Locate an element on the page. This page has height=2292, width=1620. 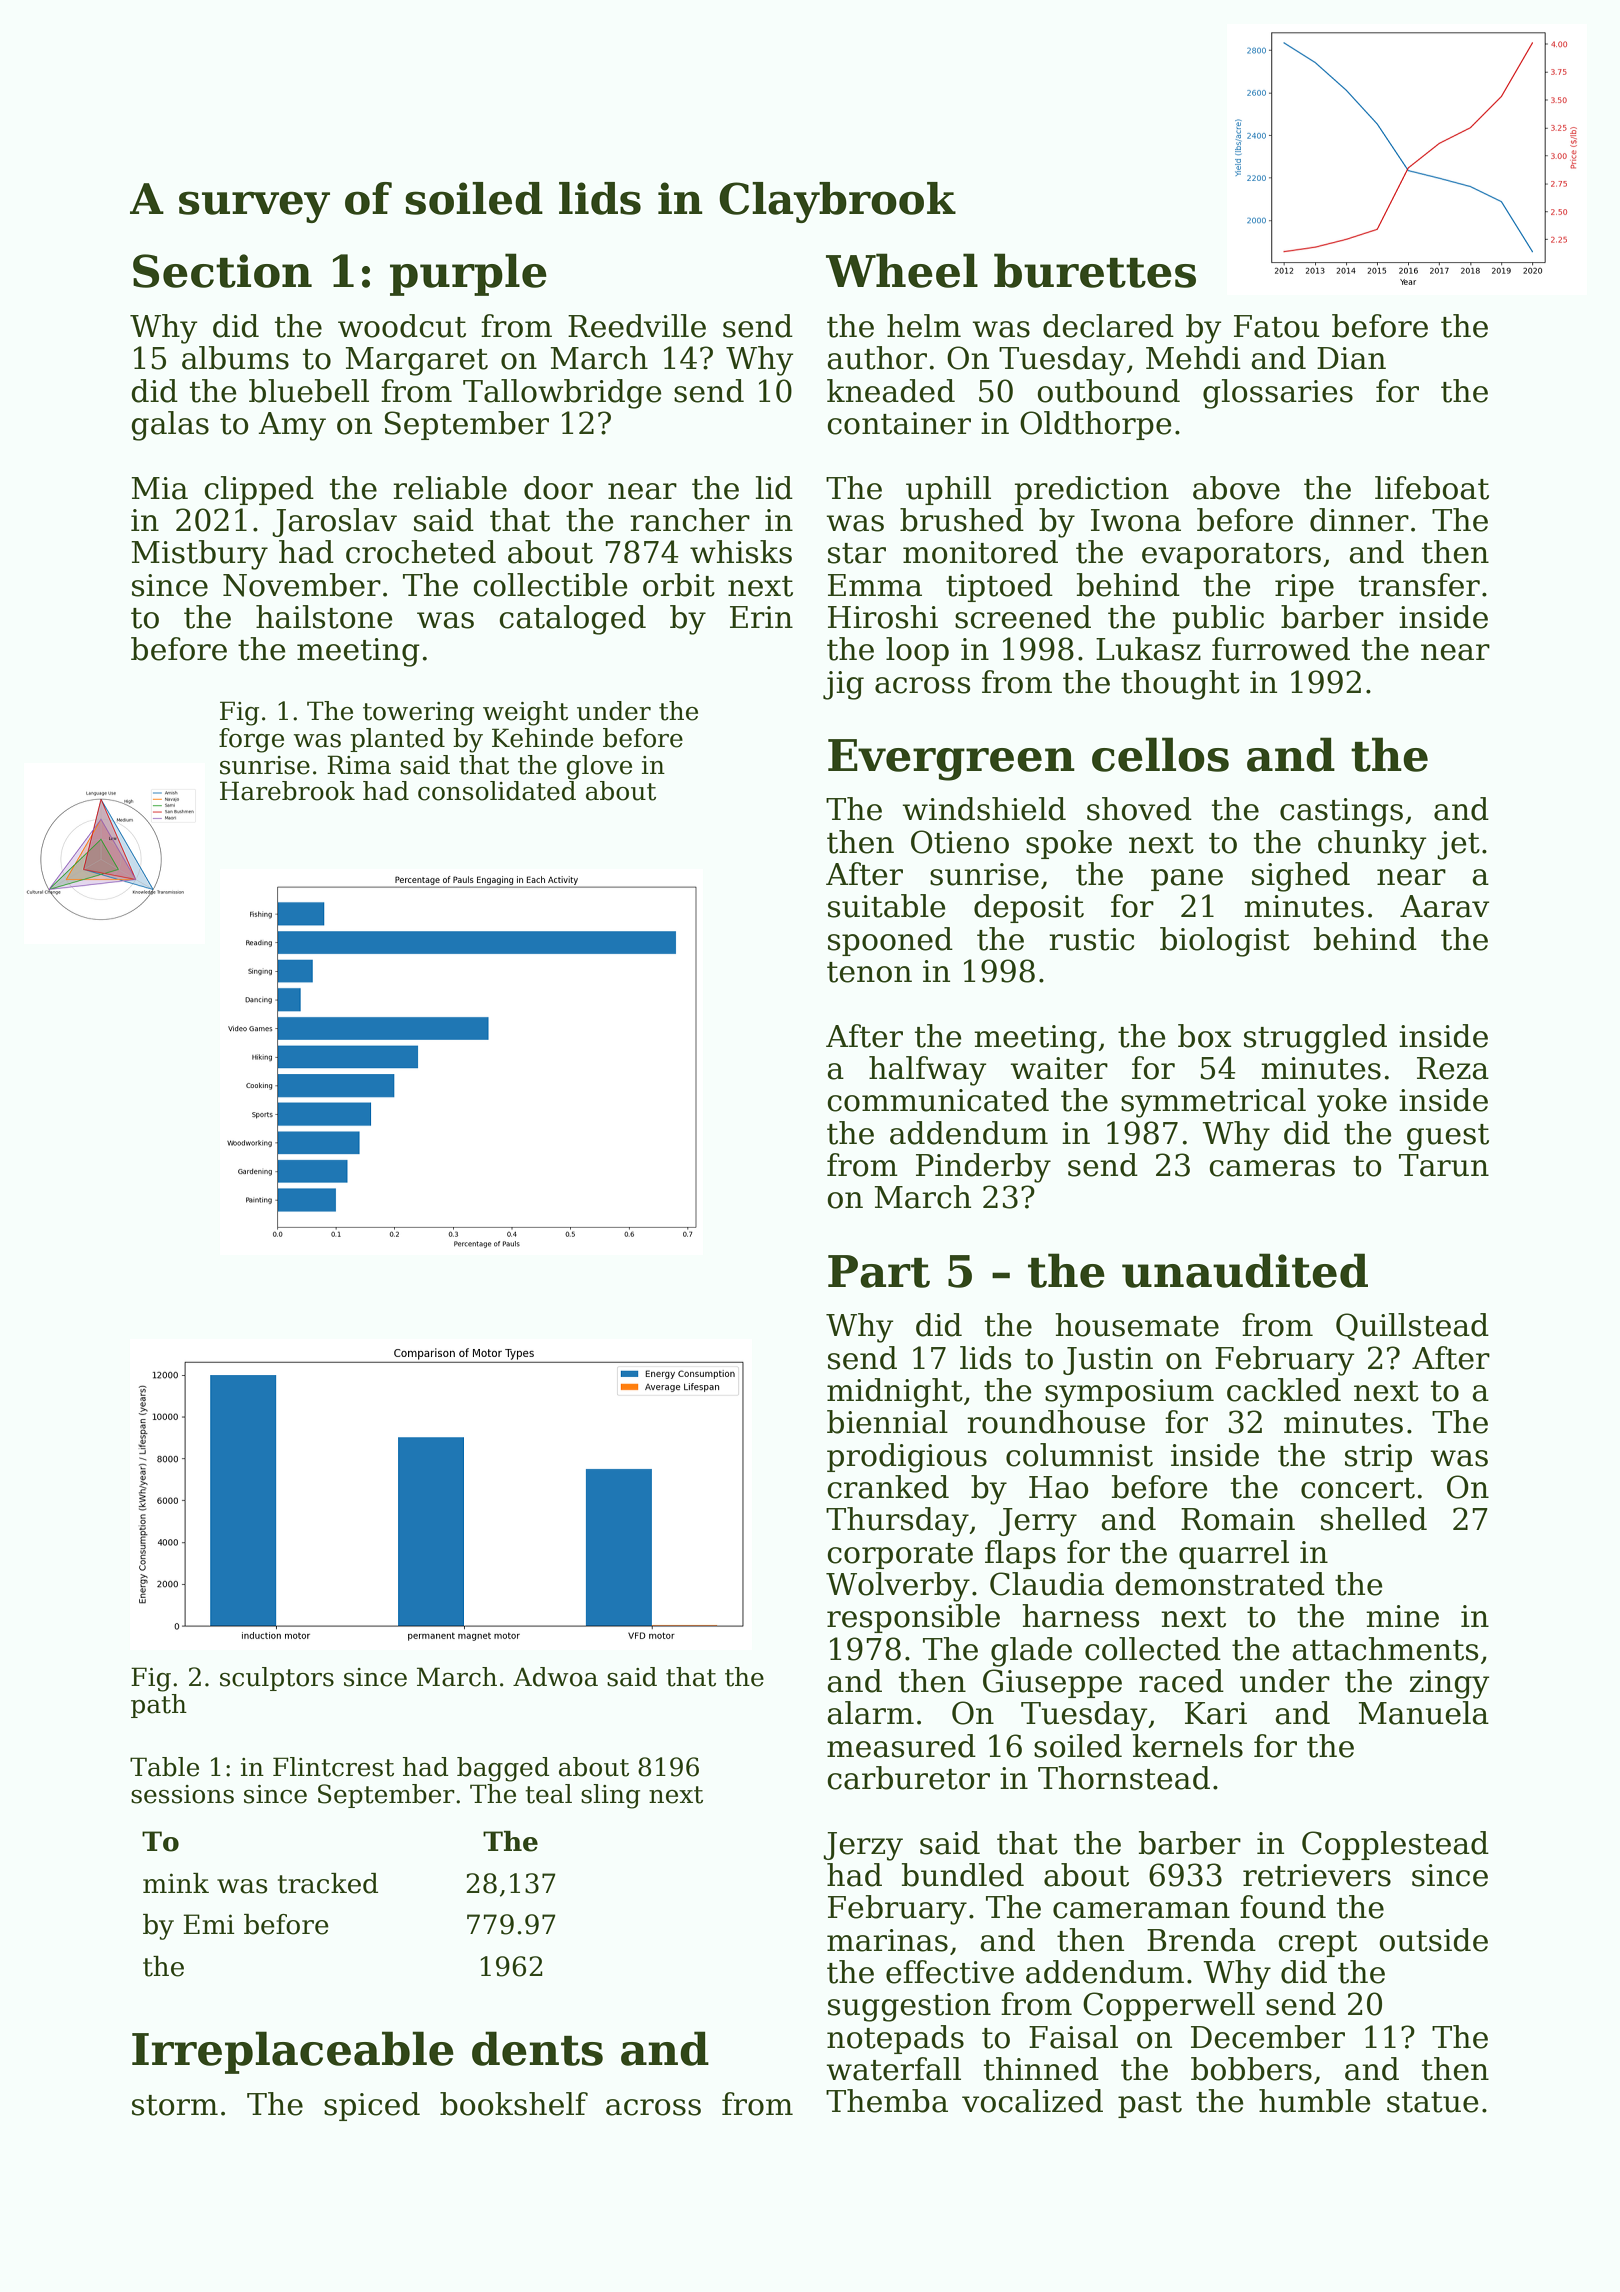
sling is located at coordinates (610, 1796).
